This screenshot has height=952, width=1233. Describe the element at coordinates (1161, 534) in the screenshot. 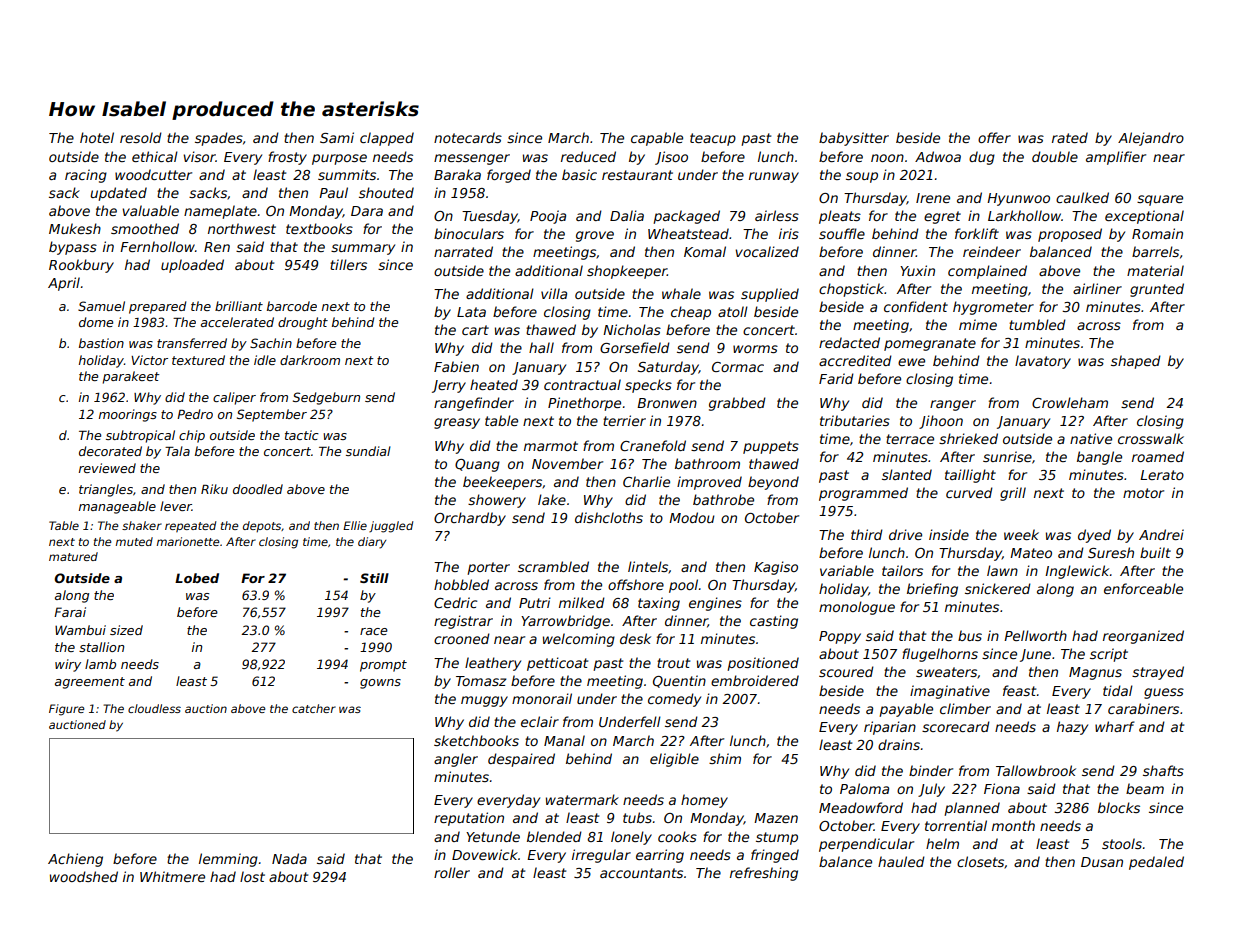

I see `Andrei` at that location.
